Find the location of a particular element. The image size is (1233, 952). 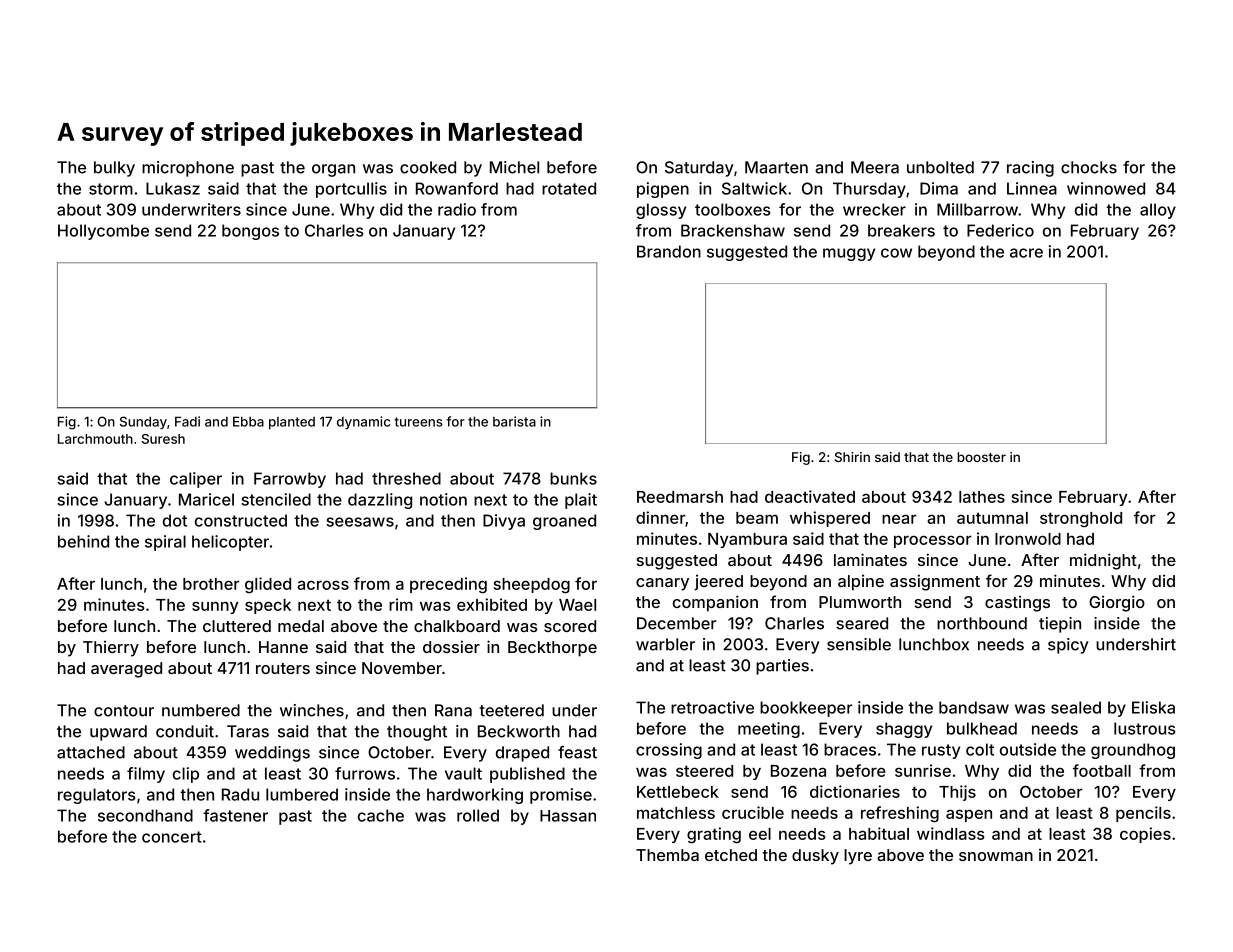

copies is located at coordinates (1145, 835).
